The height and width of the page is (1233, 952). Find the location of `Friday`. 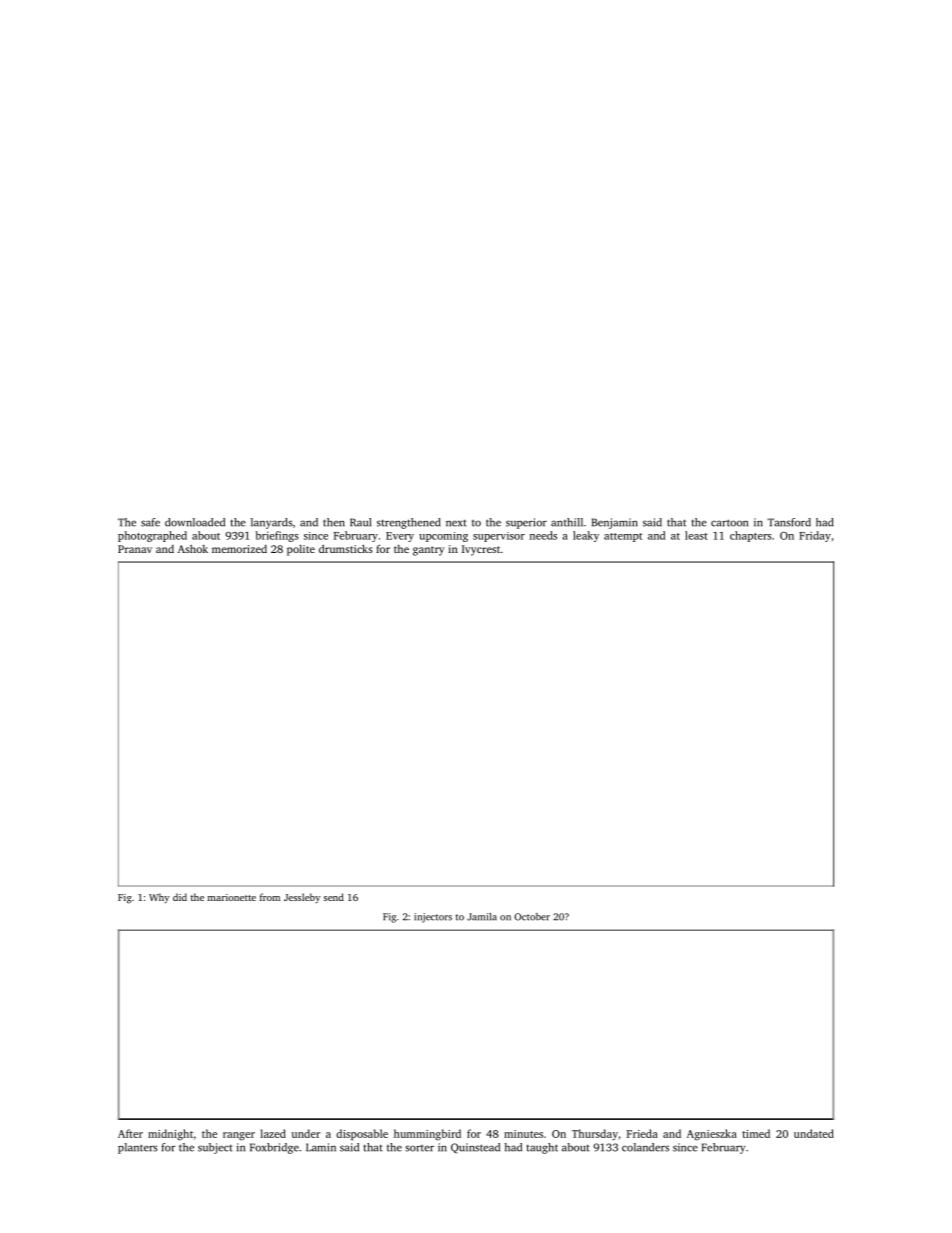

Friday is located at coordinates (815, 536).
